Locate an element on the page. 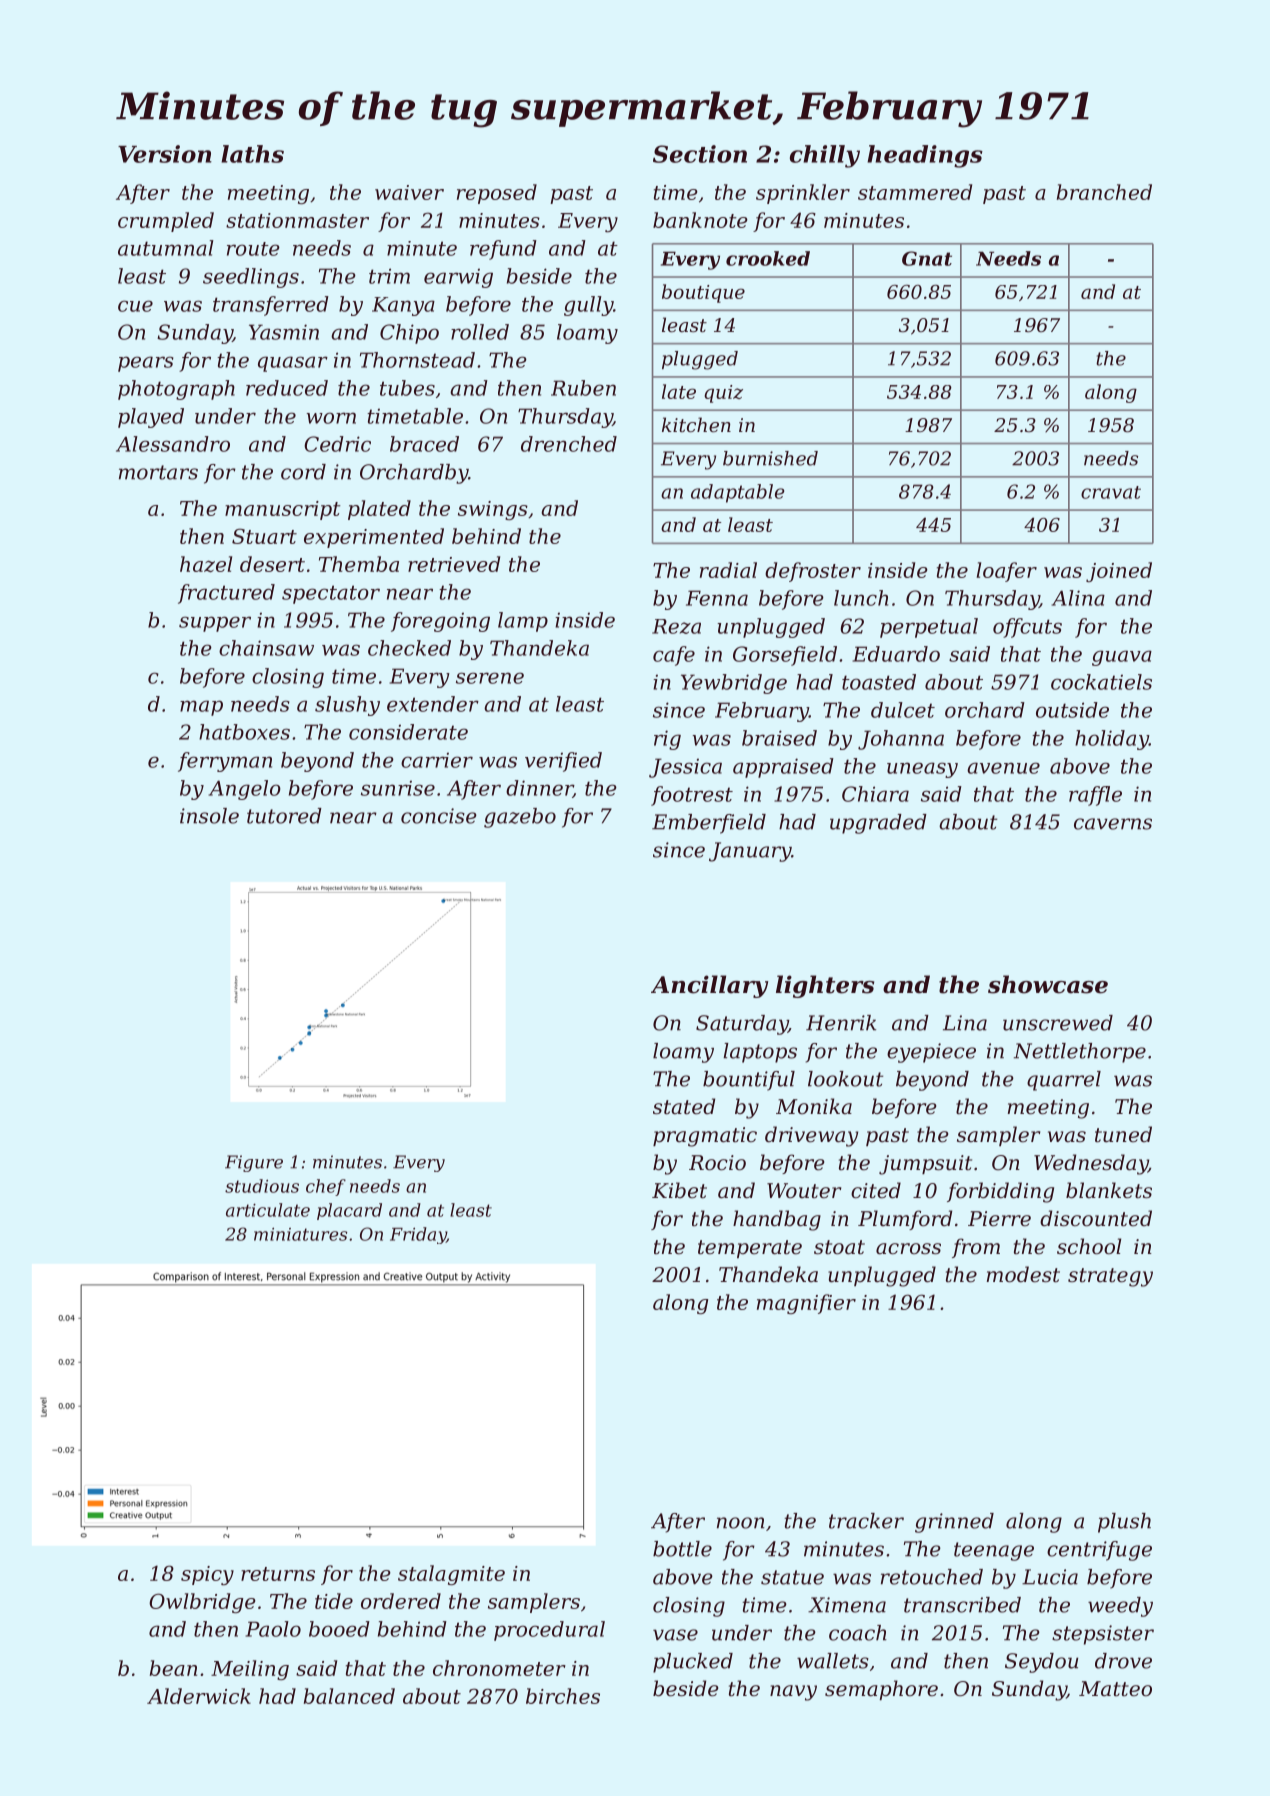 The width and height of the document is (1270, 1796). Alderwick is located at coordinates (199, 1696).
